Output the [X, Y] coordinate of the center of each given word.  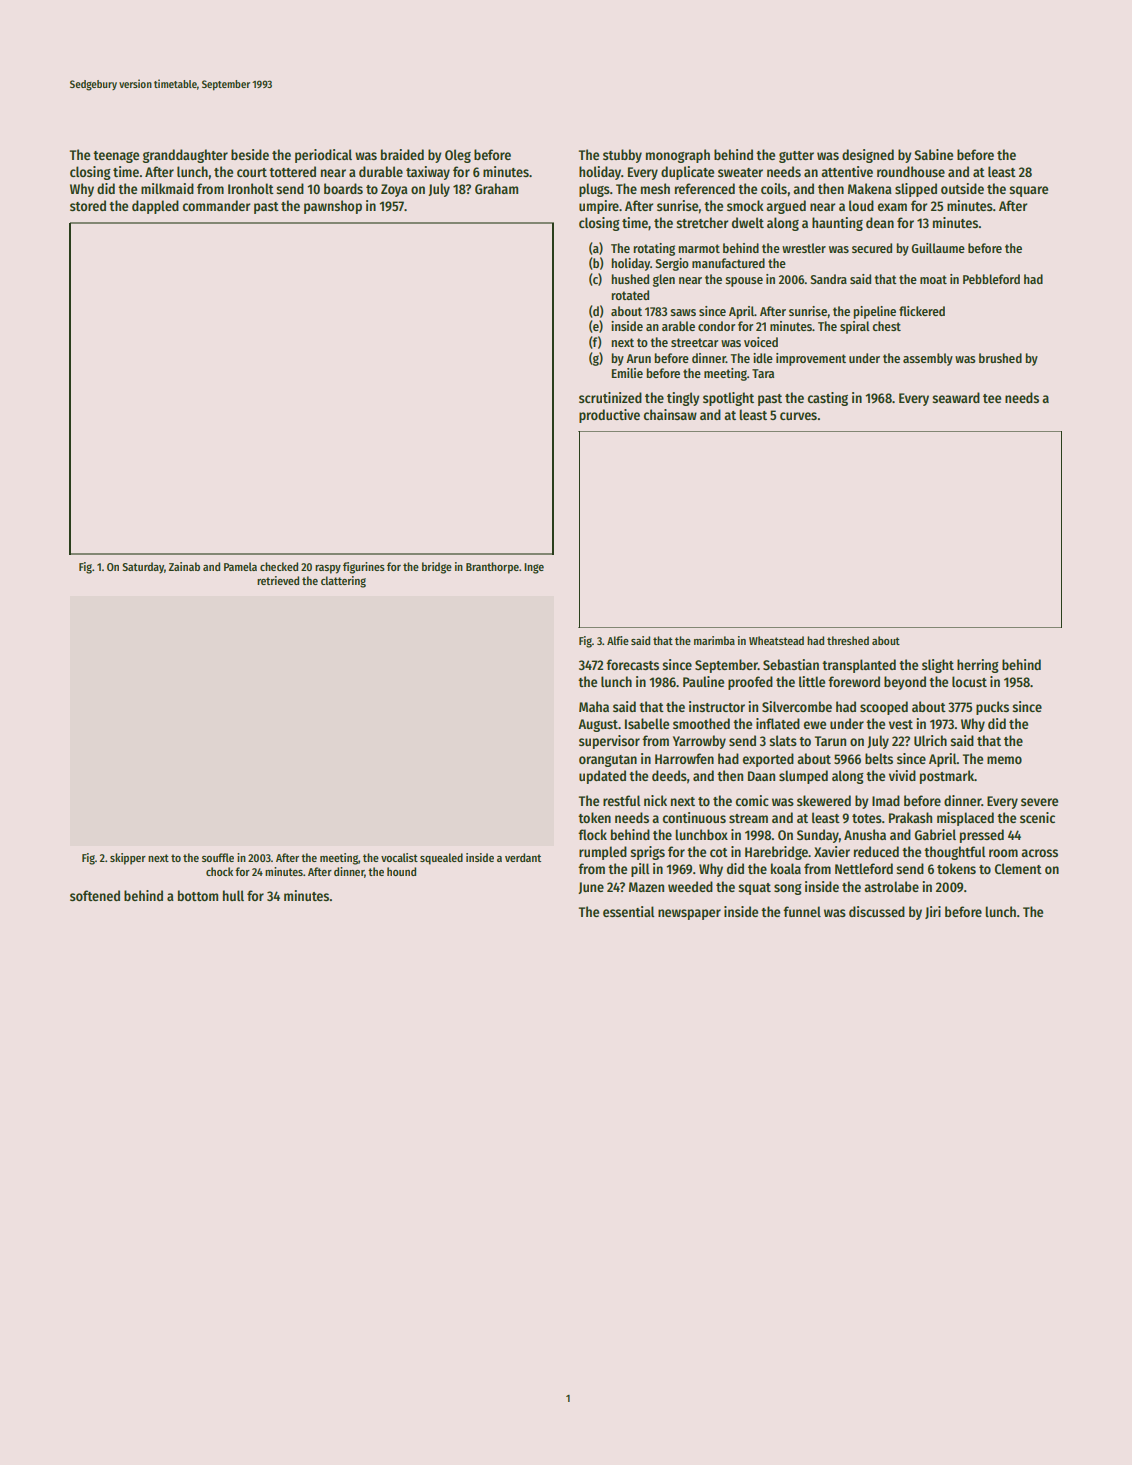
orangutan [608, 761]
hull [233, 895]
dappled [155, 207]
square [1028, 191]
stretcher [702, 222]
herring [978, 666]
